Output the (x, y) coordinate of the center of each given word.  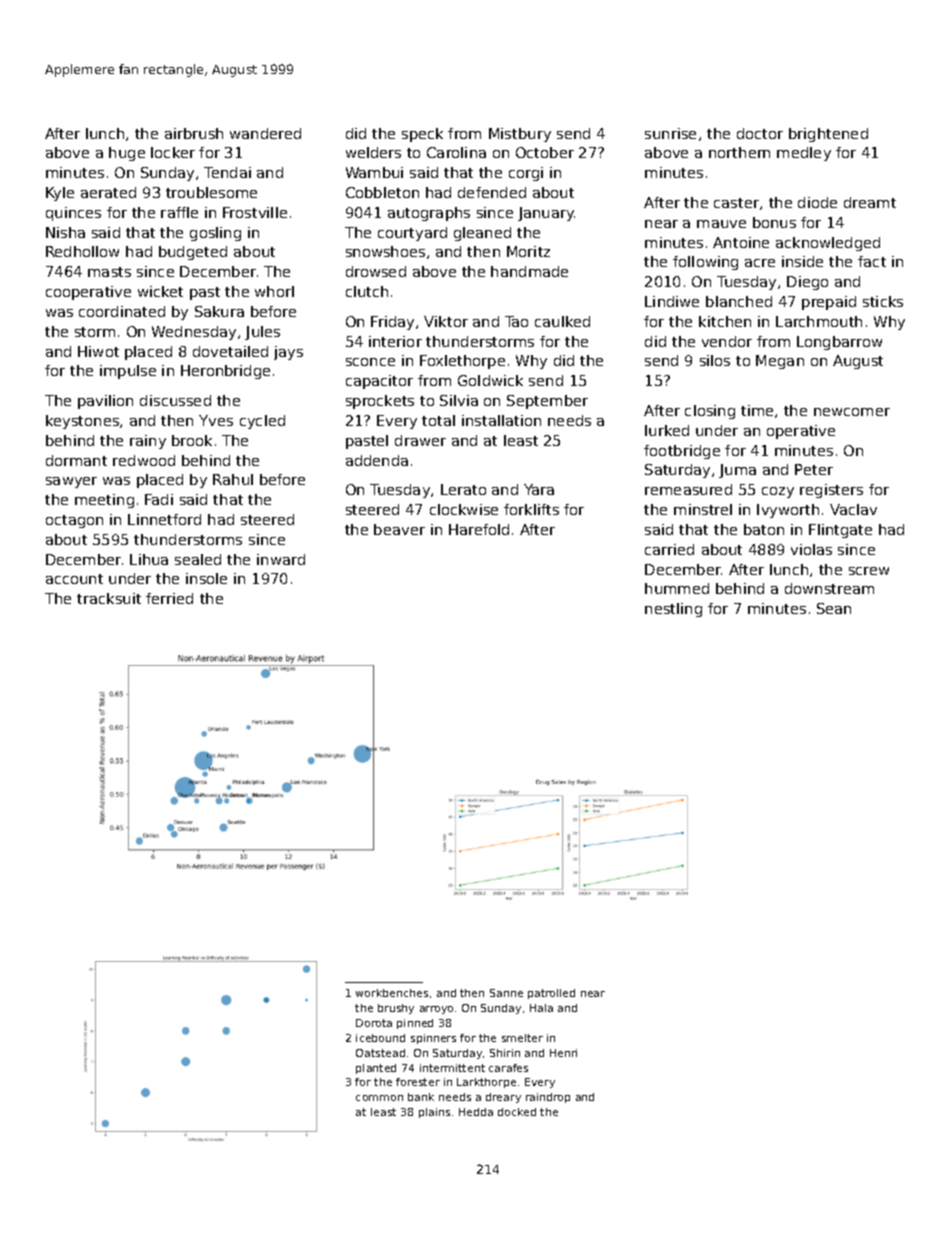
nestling (673, 610)
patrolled (551, 994)
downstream (829, 588)
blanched (739, 301)
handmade (529, 271)
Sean (834, 608)
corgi (526, 174)
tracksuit (109, 598)
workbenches (392, 993)
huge (127, 154)
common (379, 1098)
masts (109, 272)
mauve (721, 224)
